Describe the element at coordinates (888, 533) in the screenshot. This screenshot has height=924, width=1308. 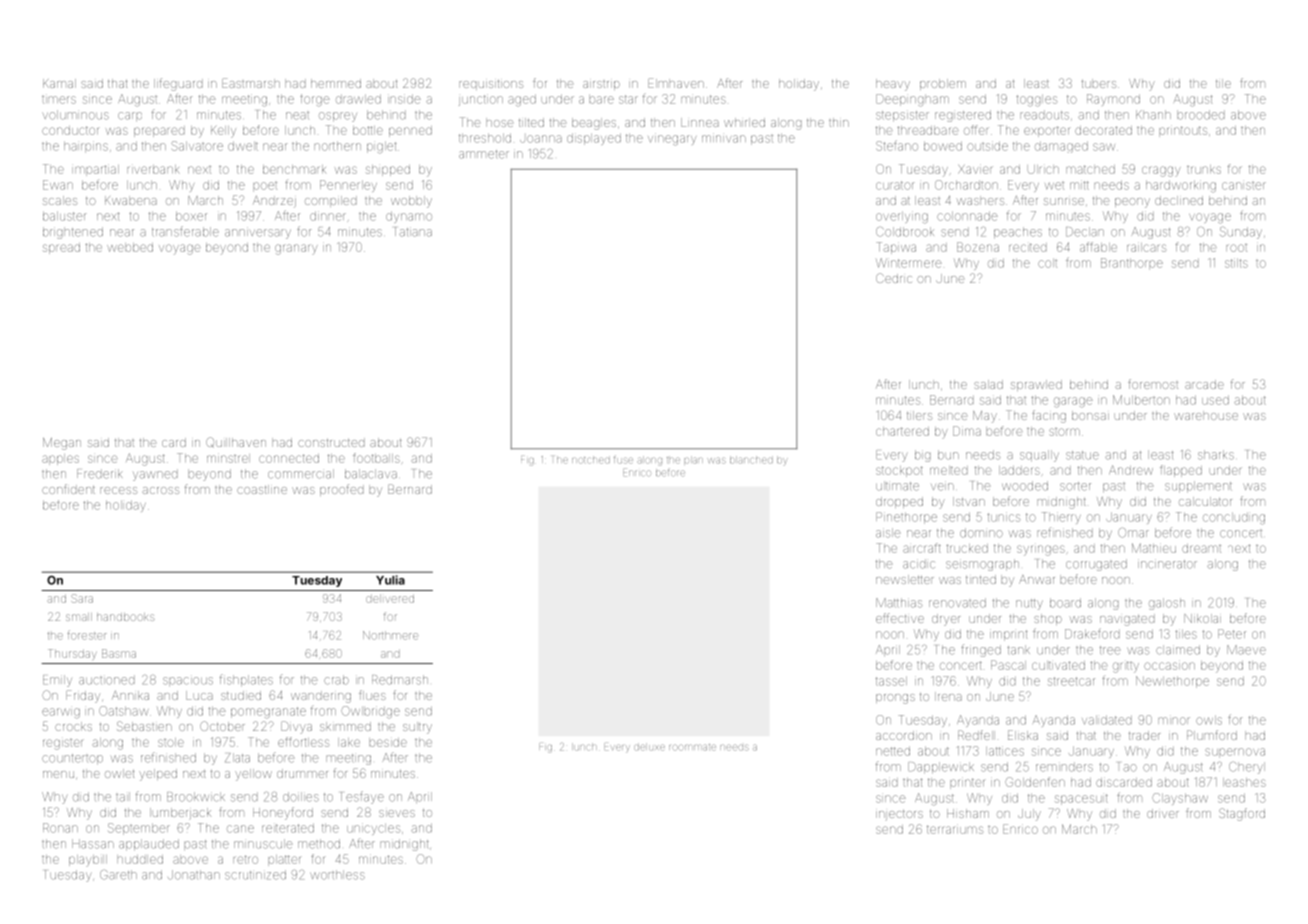
I see `aisle` at that location.
